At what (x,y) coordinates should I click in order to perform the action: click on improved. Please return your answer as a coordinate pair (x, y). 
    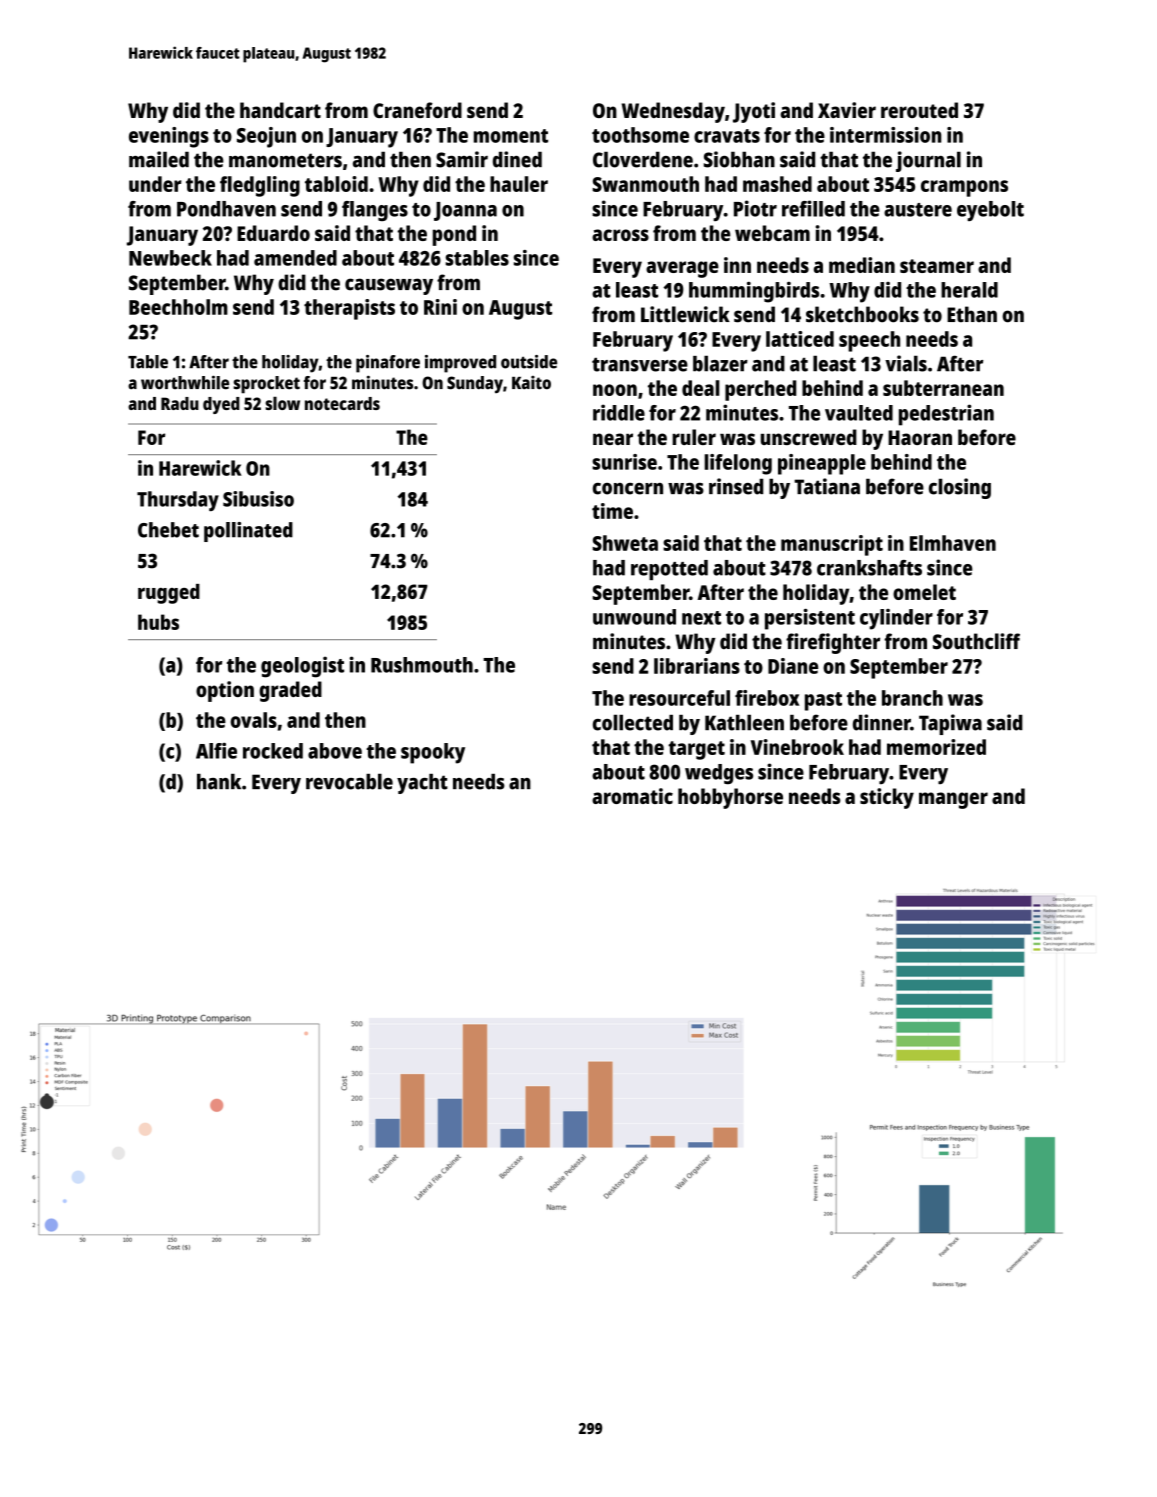
    Looking at the image, I should click on (460, 364).
